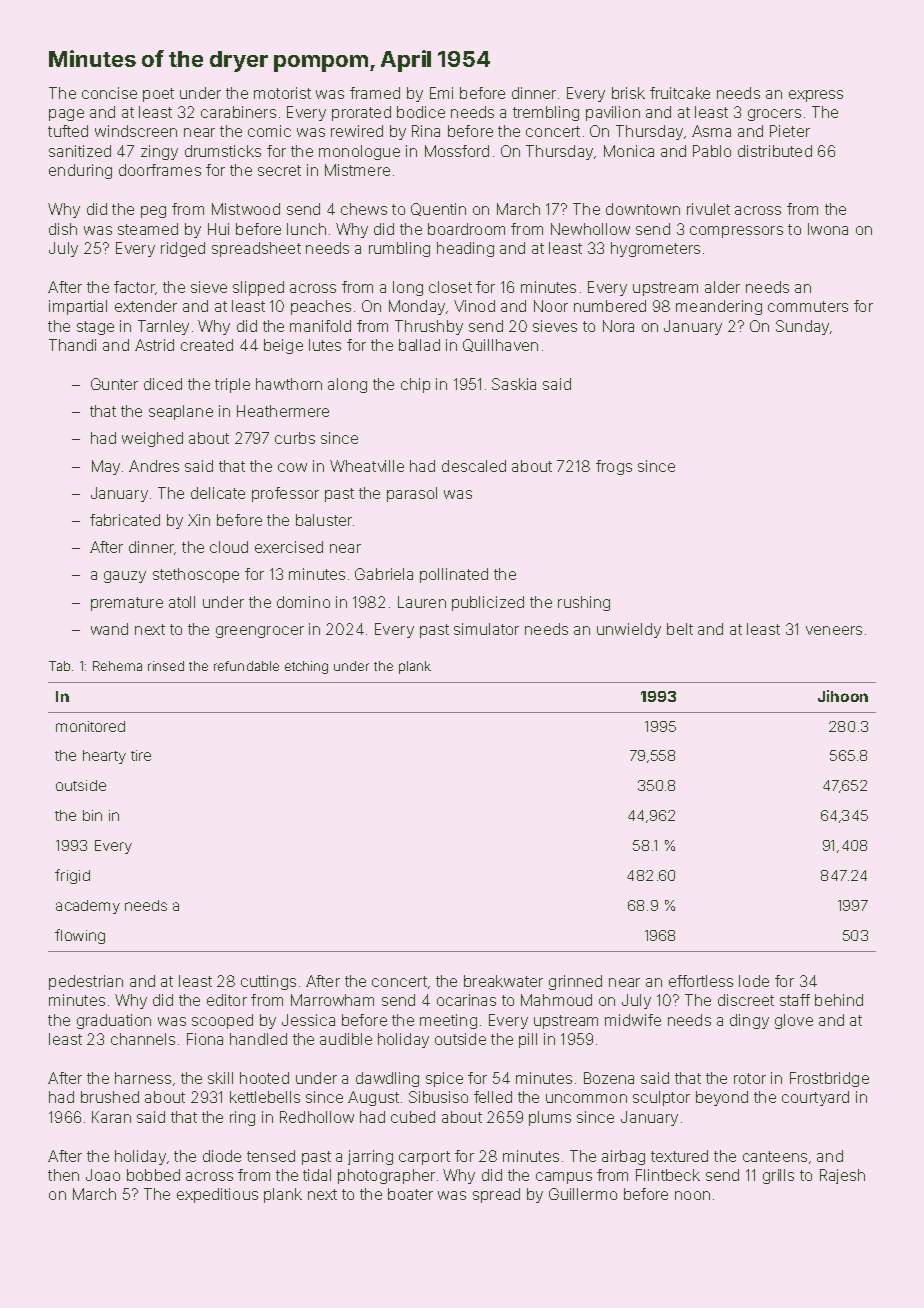 This page has width=924, height=1308. I want to click on courtyard, so click(815, 1098).
